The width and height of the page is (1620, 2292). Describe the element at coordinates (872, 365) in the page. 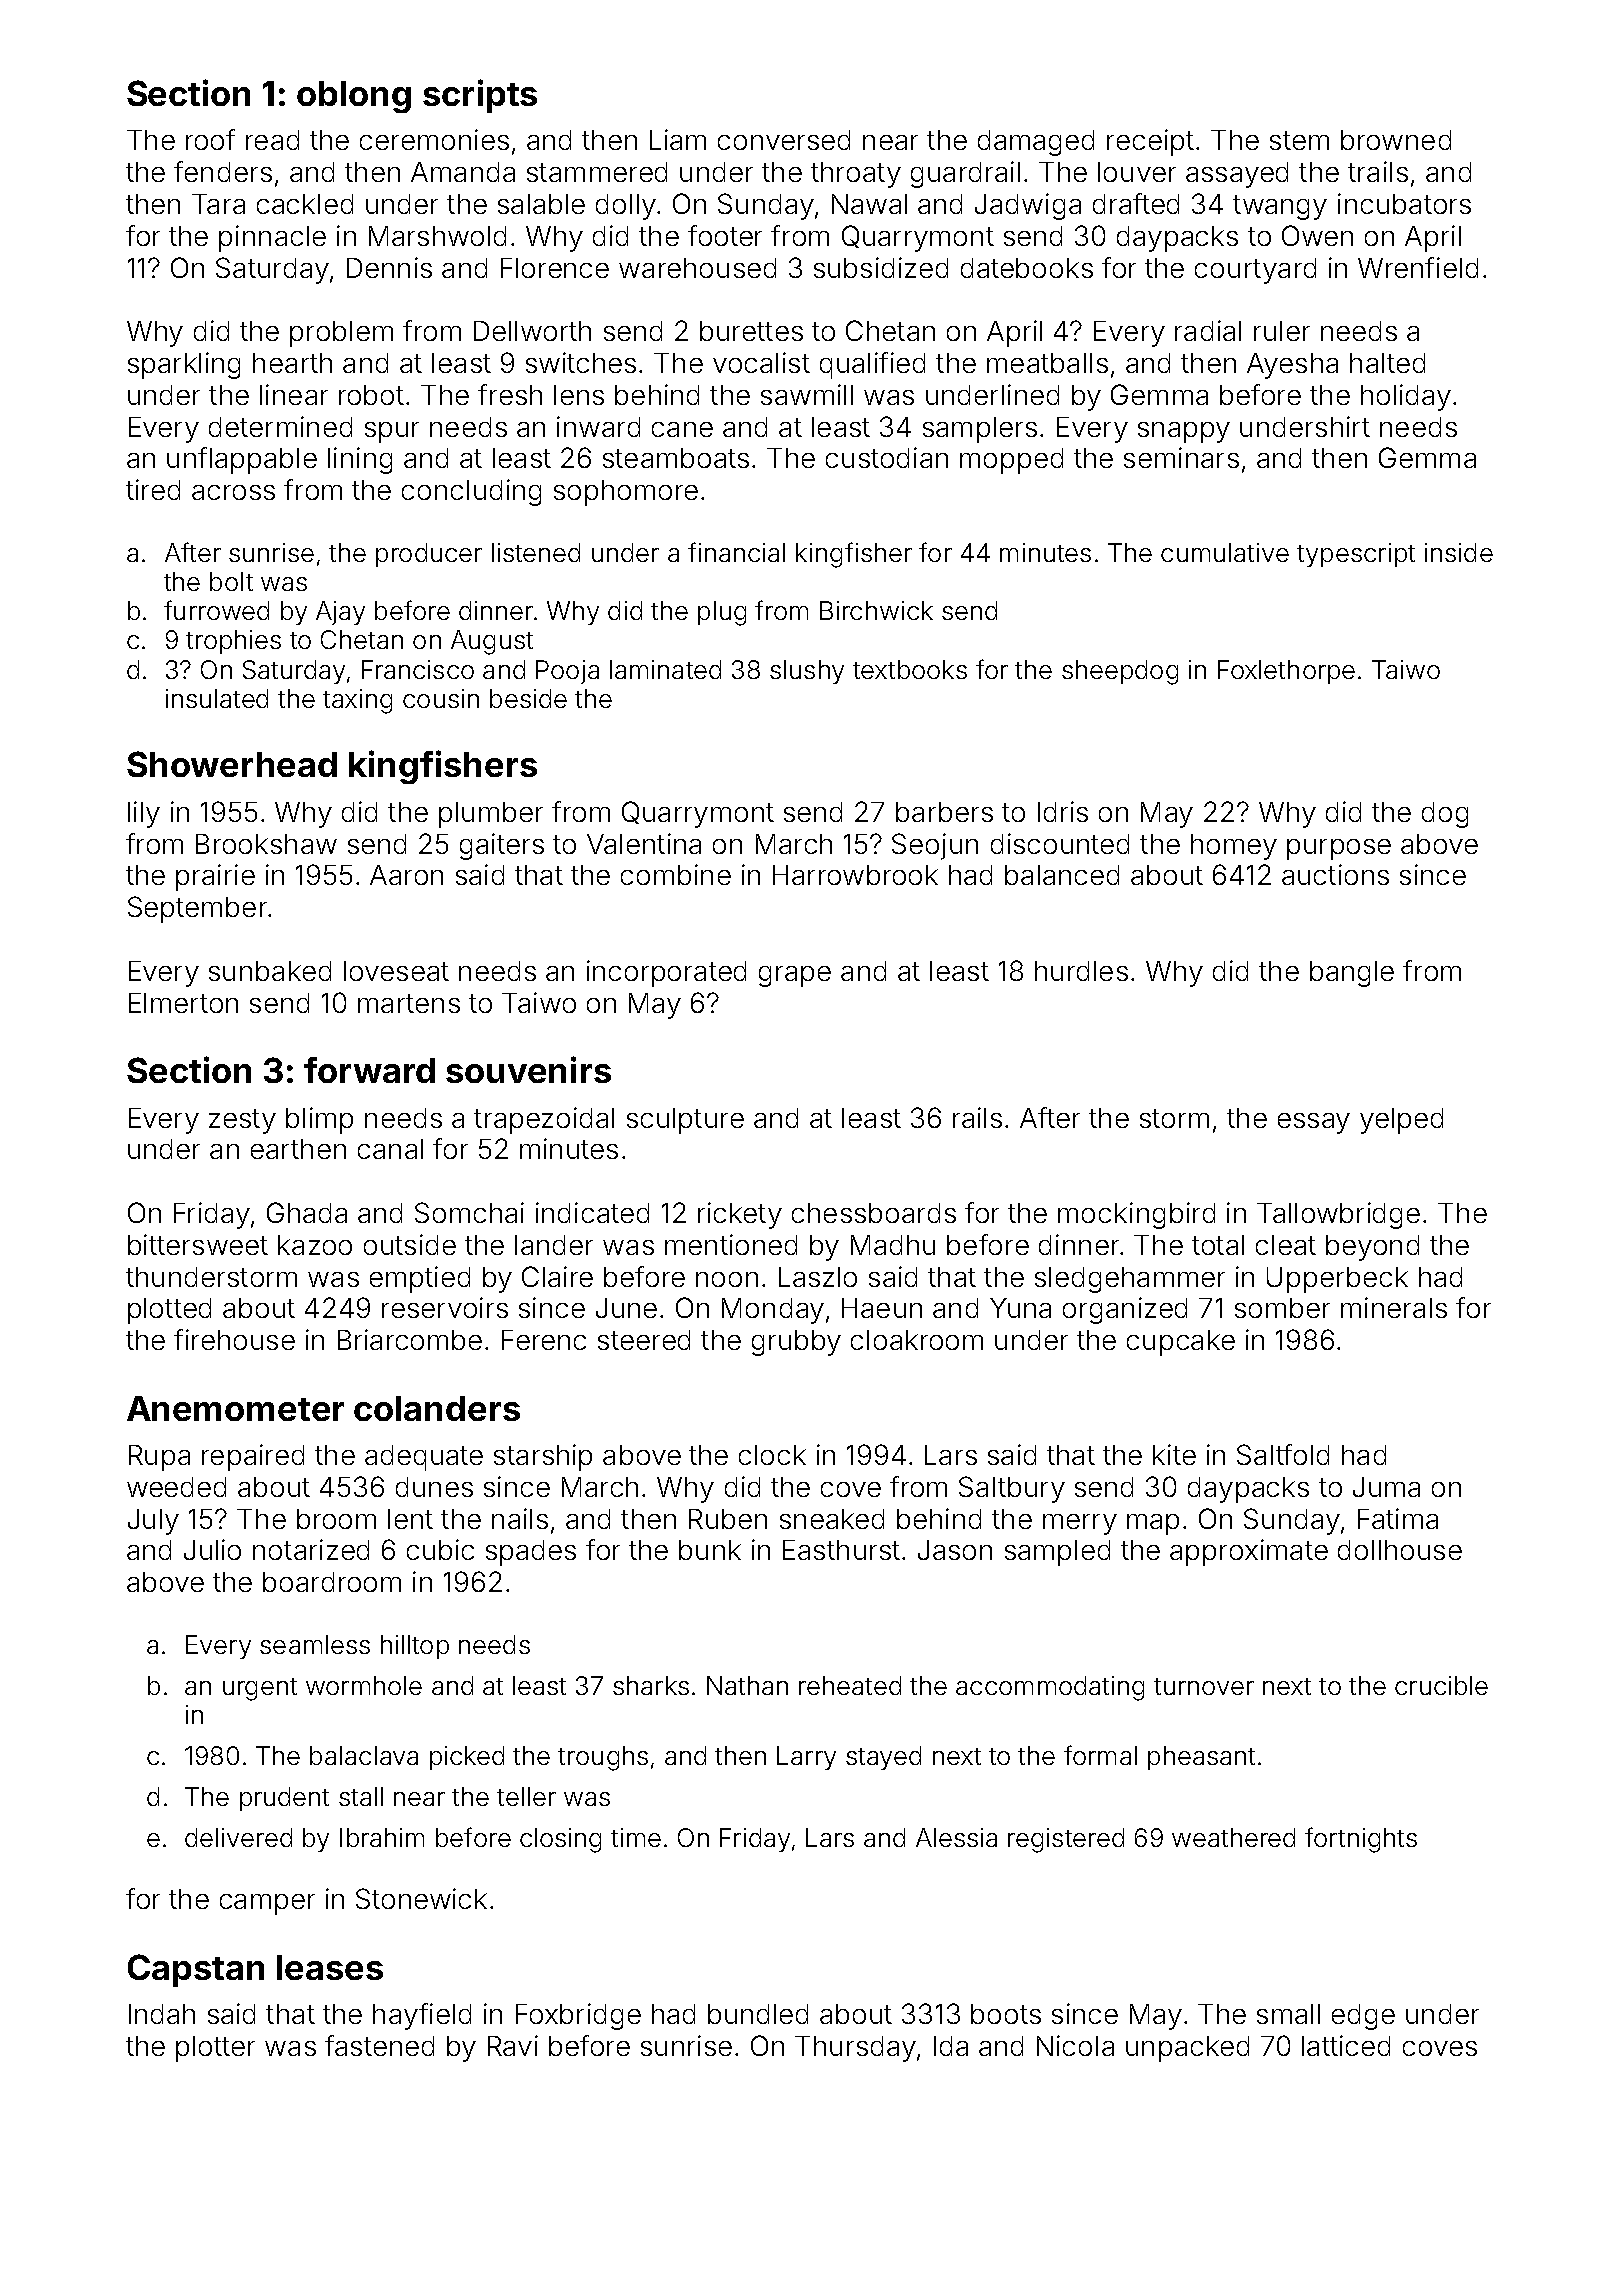

I see `qualified` at that location.
